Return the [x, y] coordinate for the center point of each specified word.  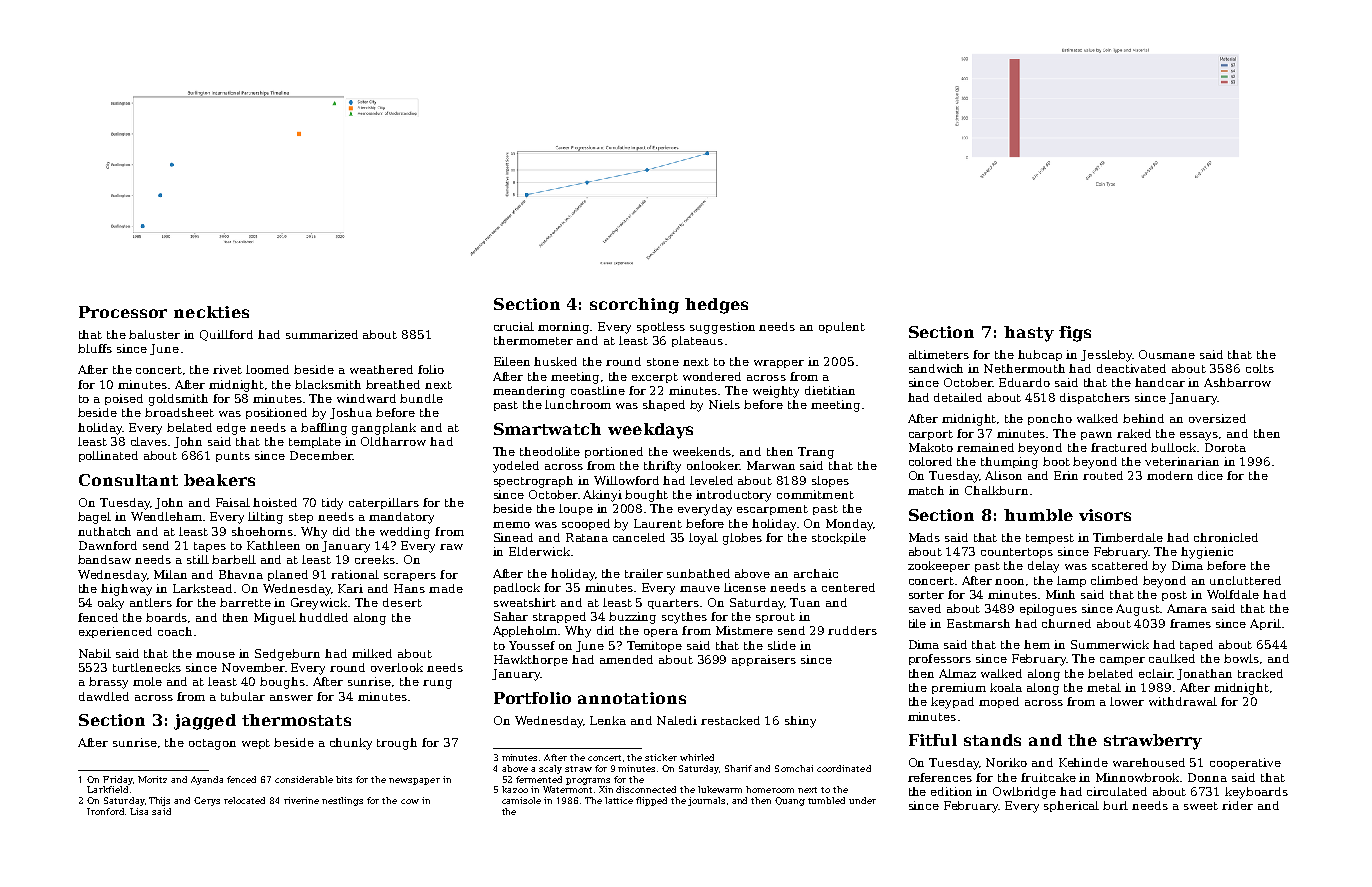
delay [1043, 567]
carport [931, 435]
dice [1210, 475]
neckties [211, 312]
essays [1199, 436]
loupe [576, 509]
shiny [800, 722]
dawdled [104, 696]
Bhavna [241, 574]
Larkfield [107, 789]
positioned [276, 413]
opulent [842, 327]
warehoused [1149, 762]
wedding [405, 533]
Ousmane [1167, 354]
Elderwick [539, 551]
